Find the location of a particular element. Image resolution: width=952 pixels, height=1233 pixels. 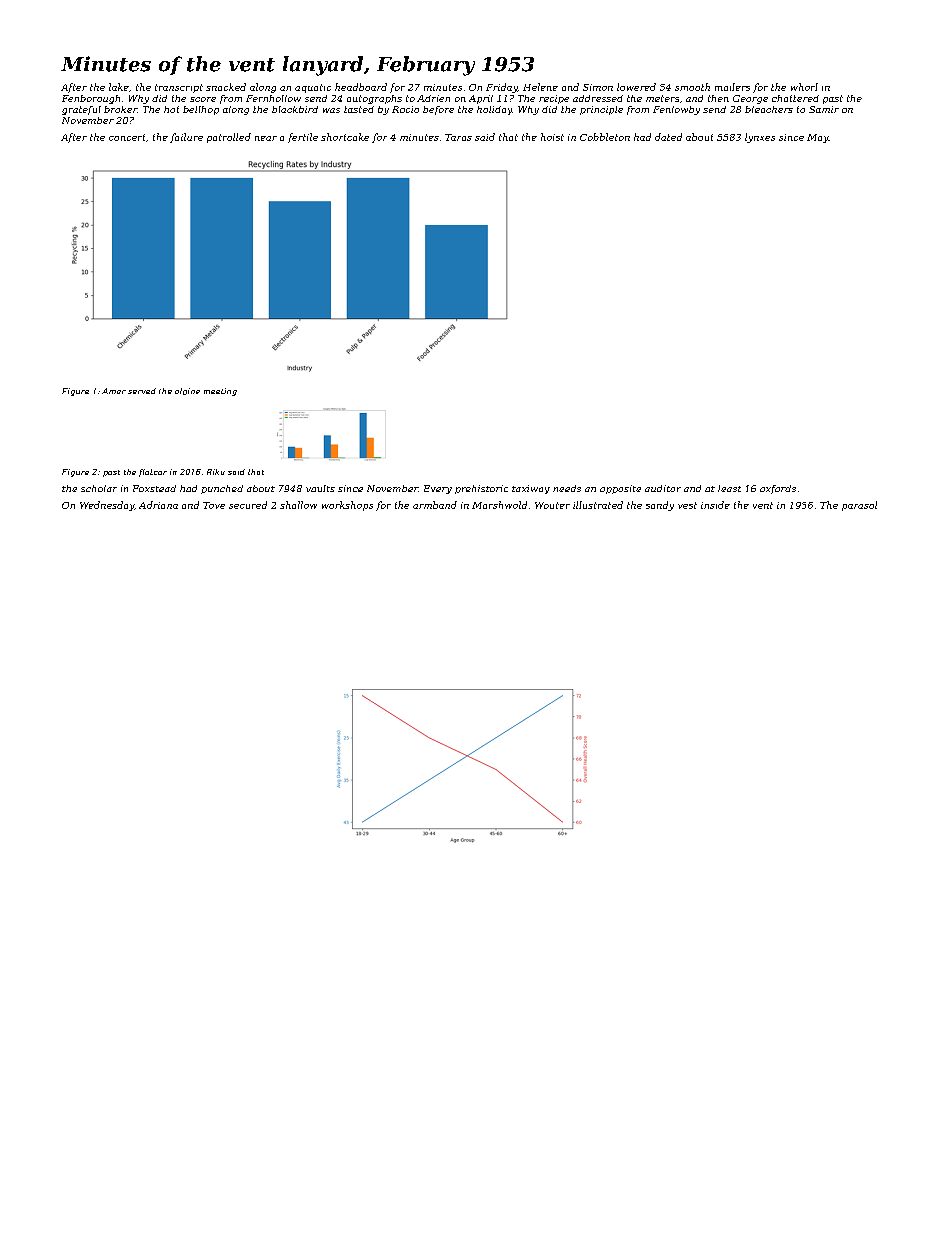

vaults is located at coordinates (320, 488).
